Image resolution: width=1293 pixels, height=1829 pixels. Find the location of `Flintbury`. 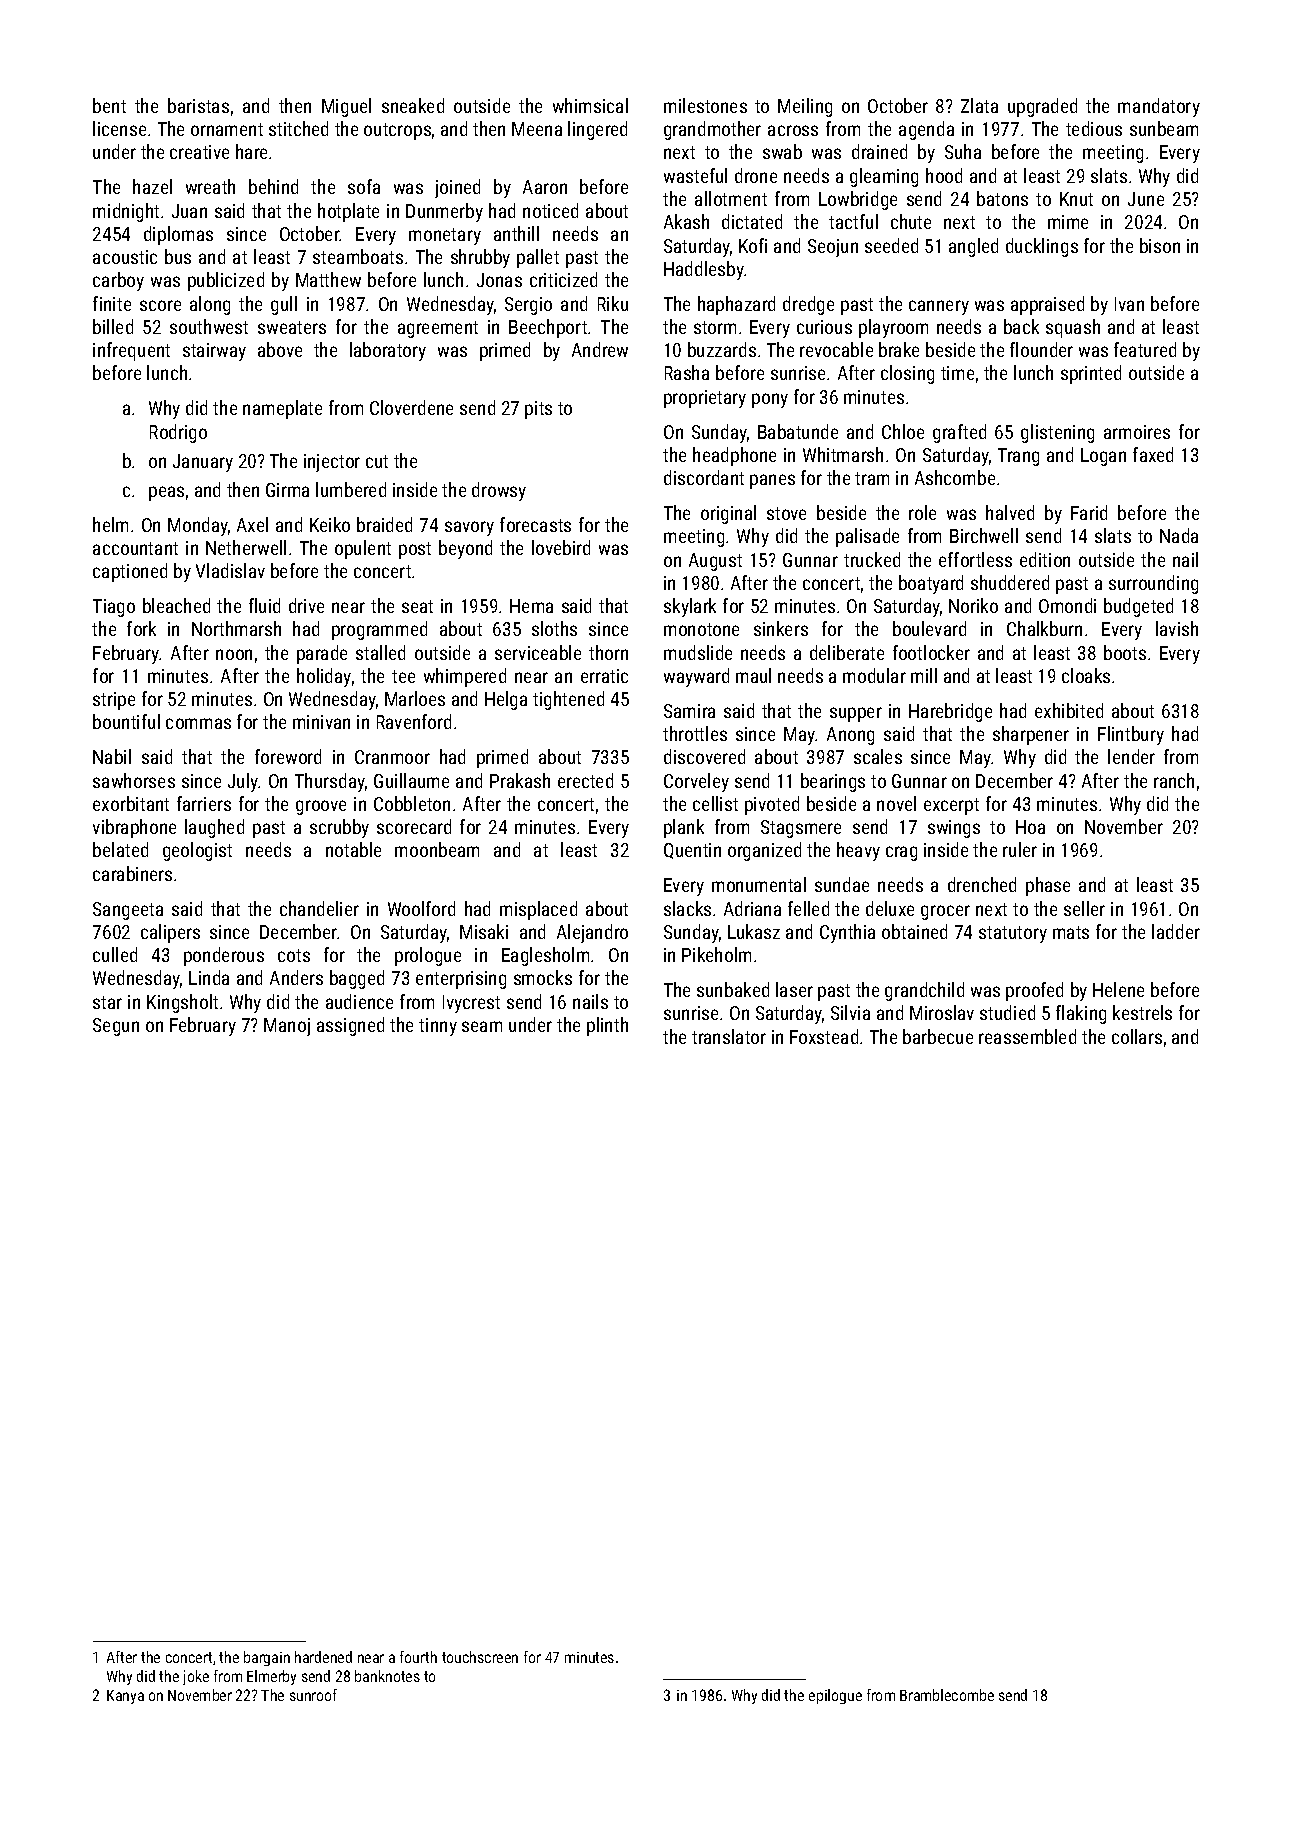

Flintbury is located at coordinates (1131, 735).
